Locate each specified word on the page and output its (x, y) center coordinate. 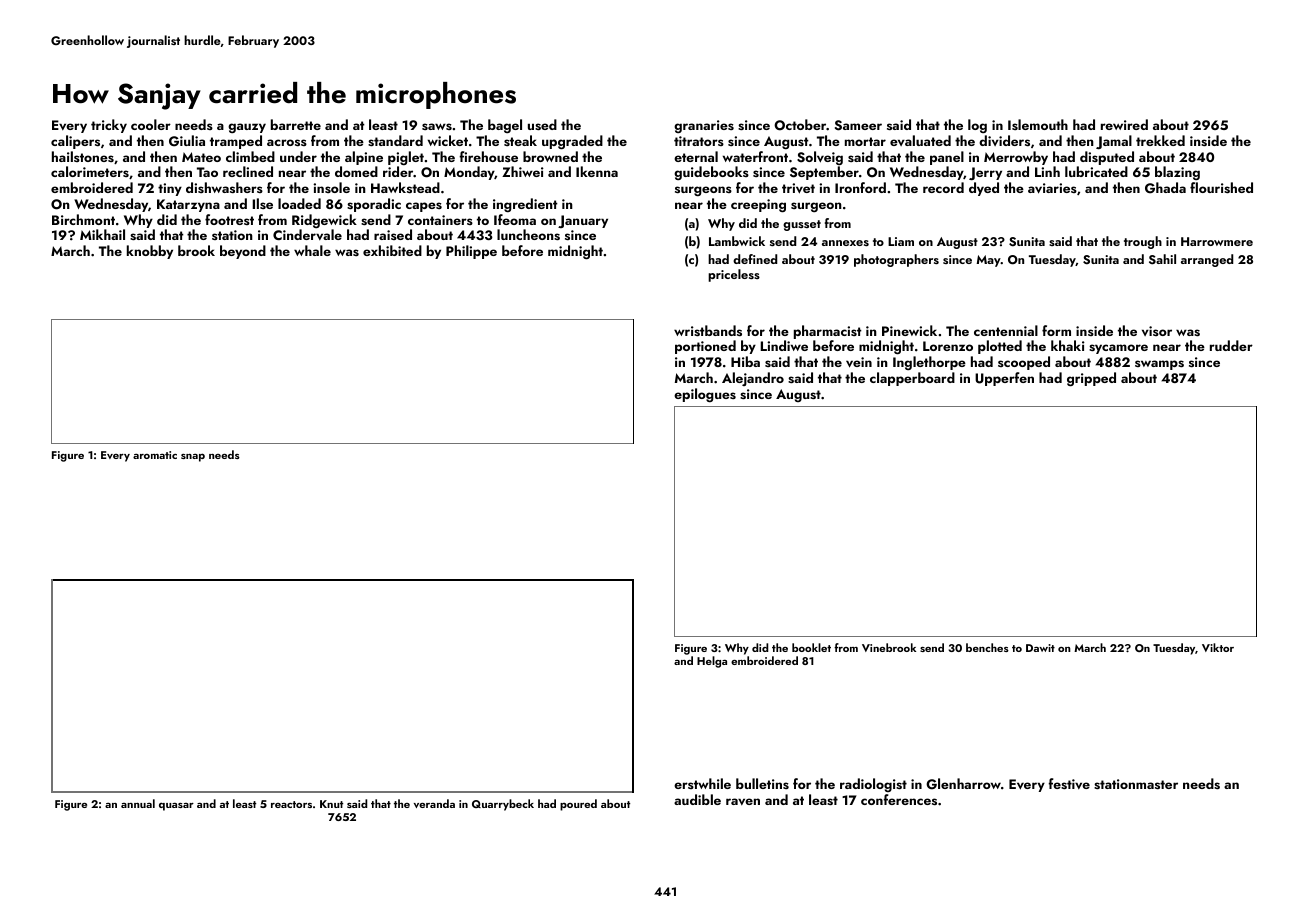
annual (138, 803)
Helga (712, 662)
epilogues (705, 395)
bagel (505, 126)
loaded (299, 203)
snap (193, 457)
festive (1069, 783)
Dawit (1040, 648)
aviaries (1052, 188)
